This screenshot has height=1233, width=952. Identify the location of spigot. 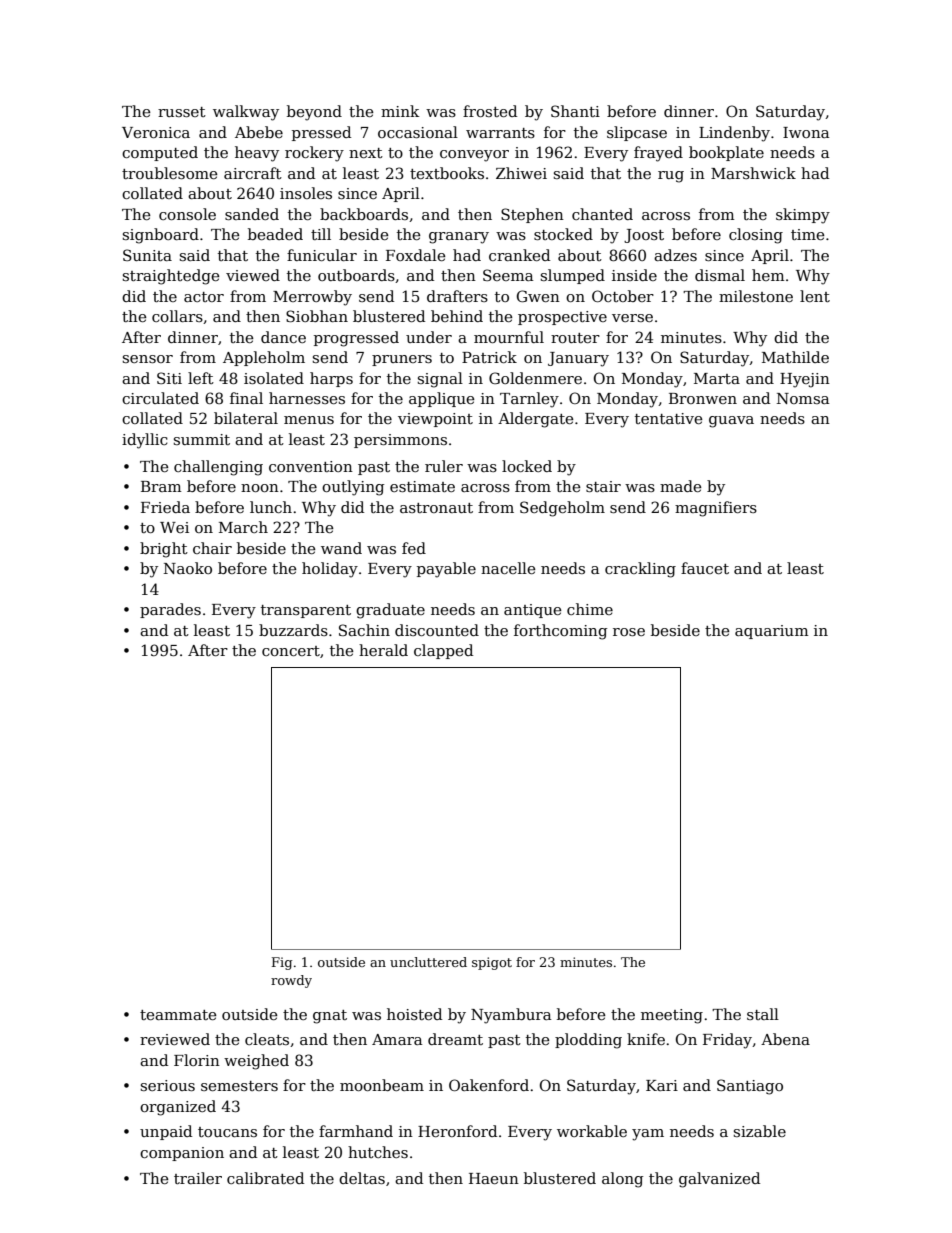
(492, 963).
